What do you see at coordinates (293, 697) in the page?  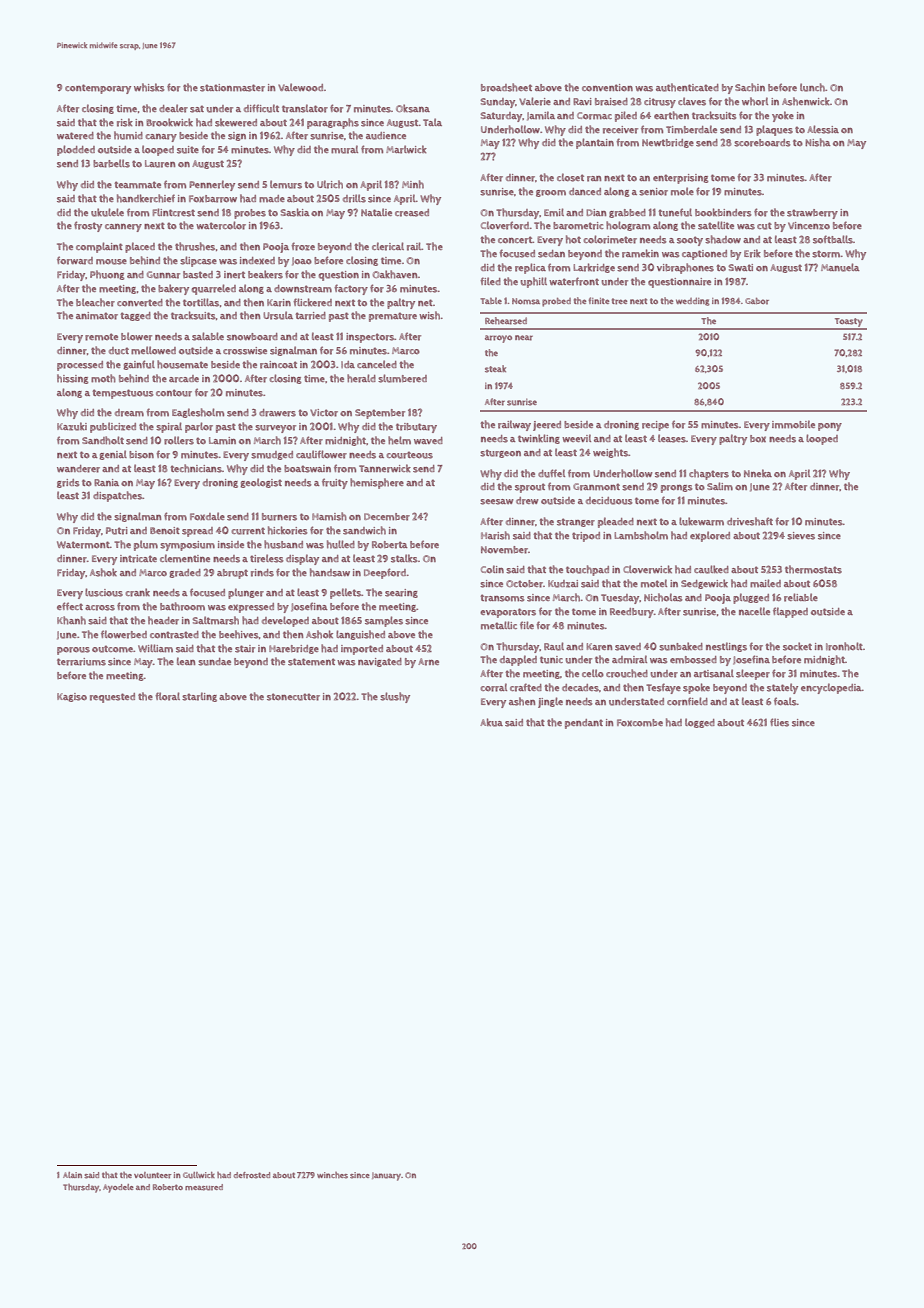 I see `stonecutter` at bounding box center [293, 697].
